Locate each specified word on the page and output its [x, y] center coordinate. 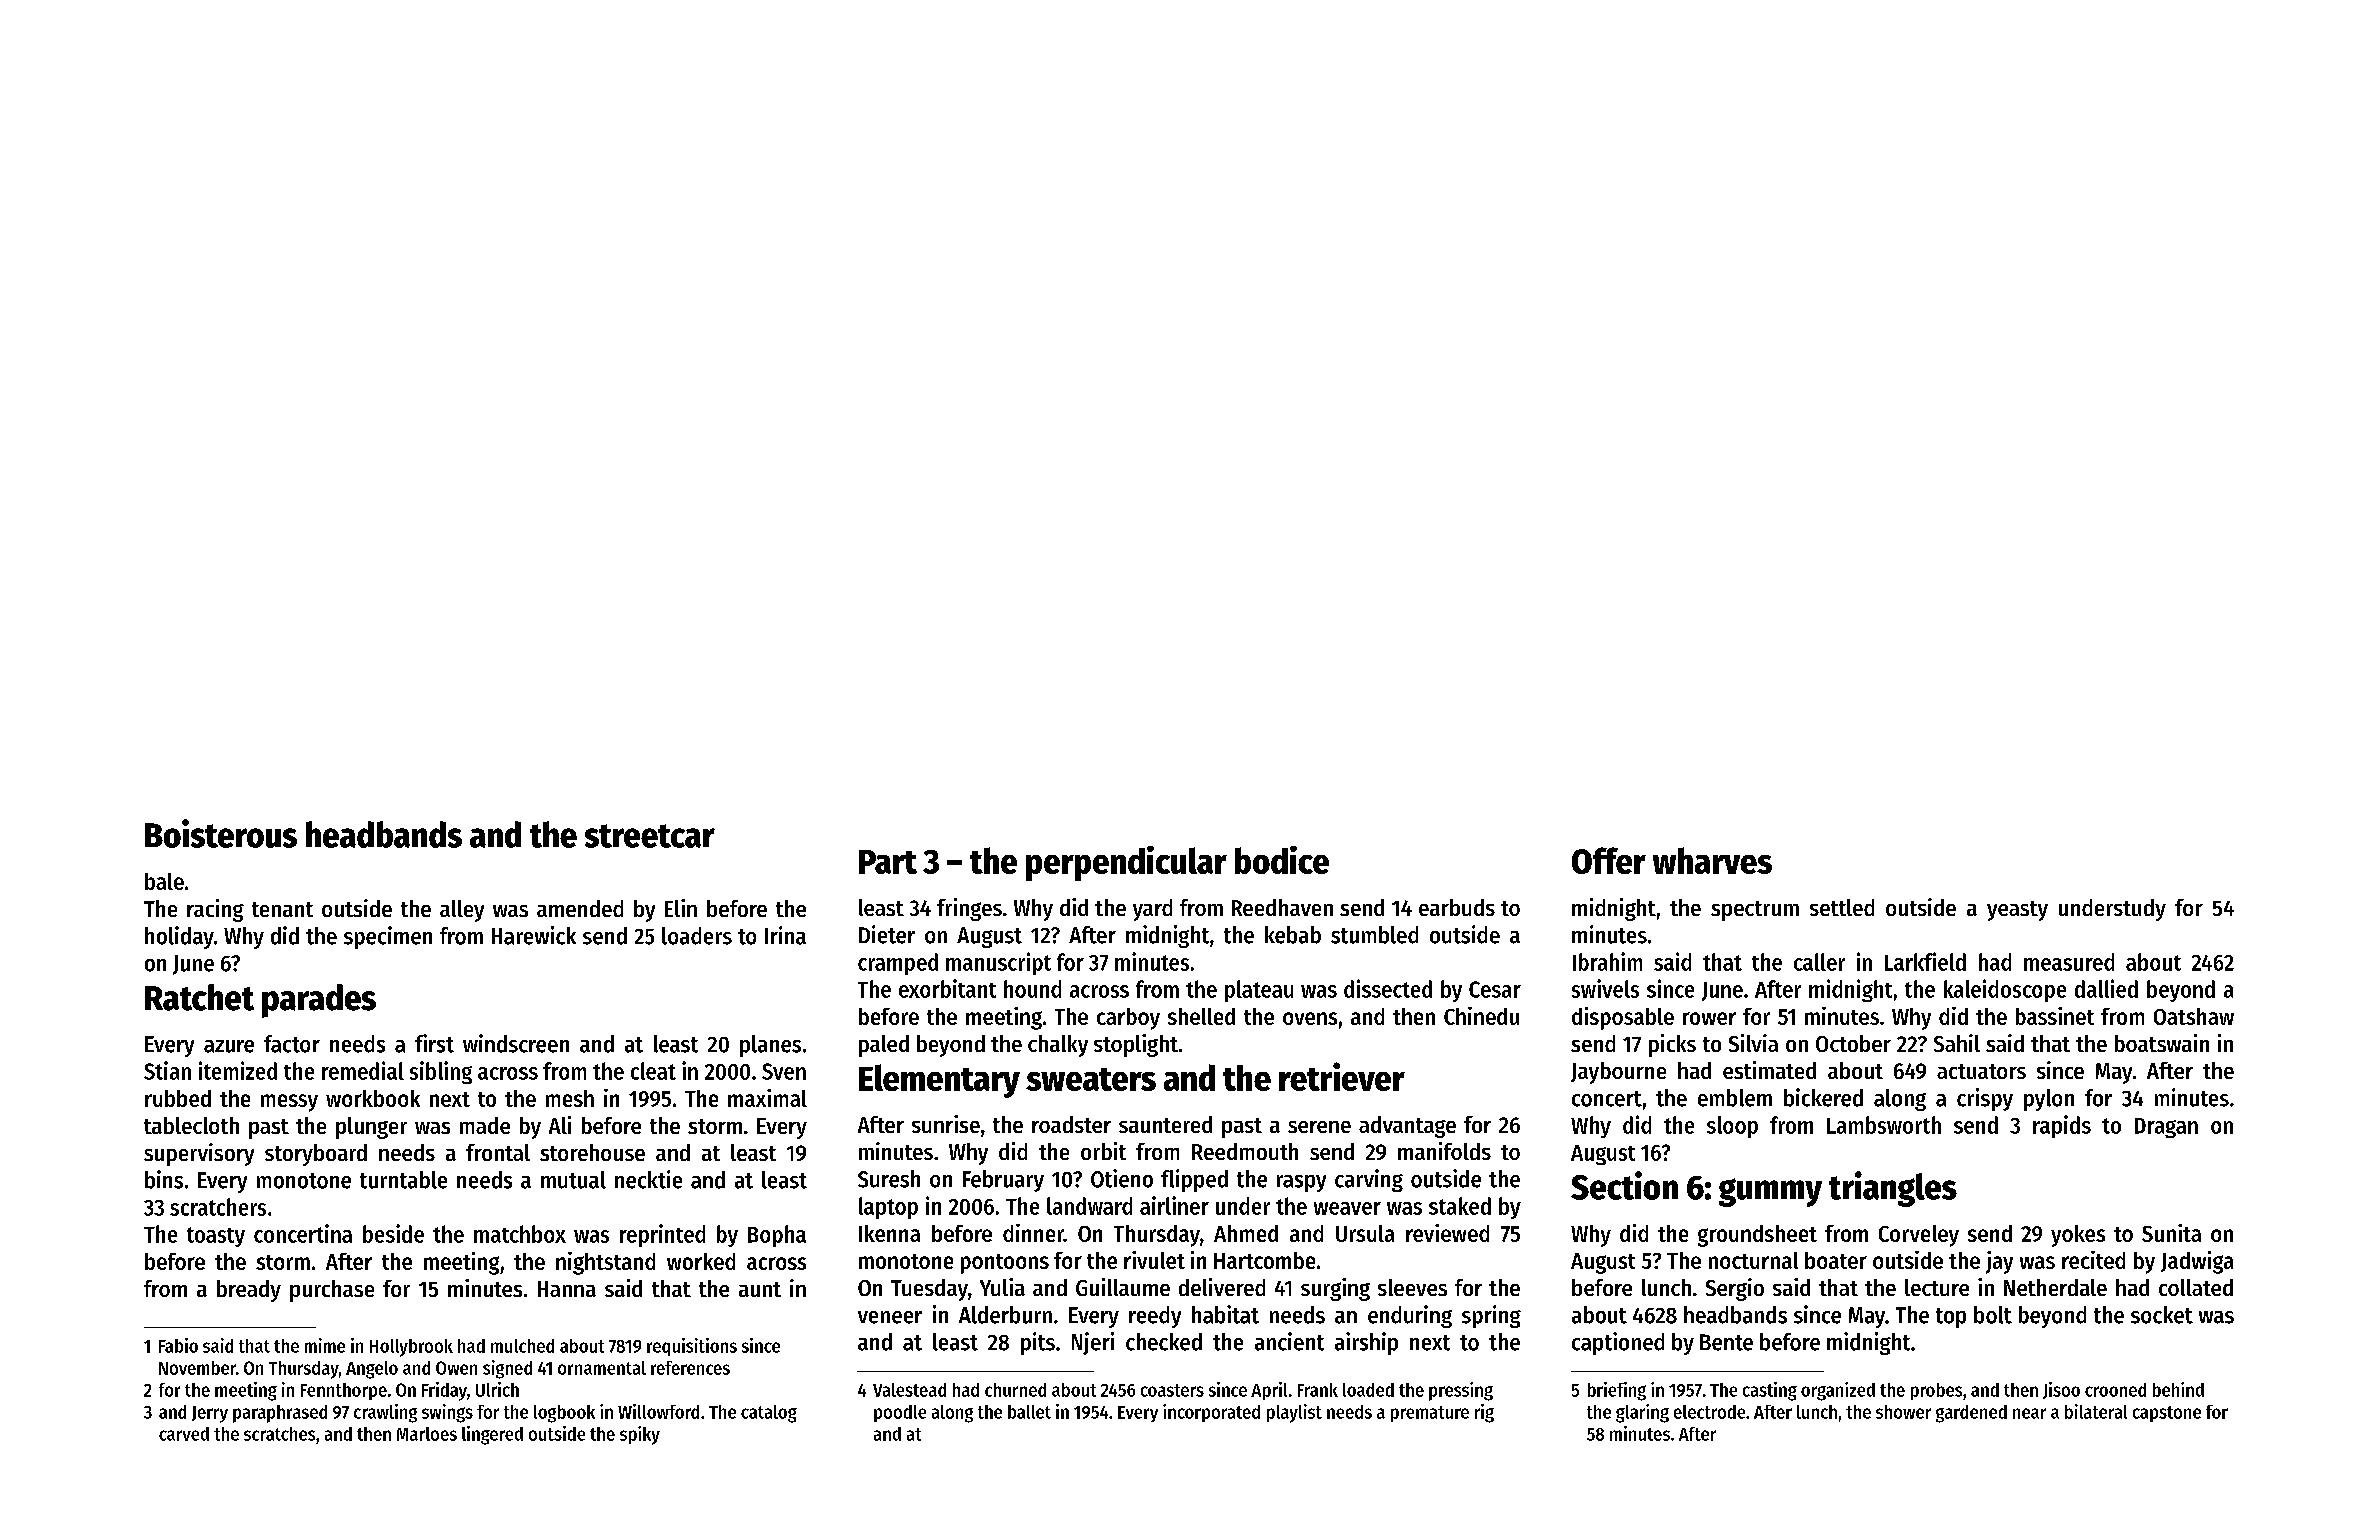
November [197, 1368]
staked [1460, 1206]
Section [1624, 1185]
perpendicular [1126, 863]
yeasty [2017, 911]
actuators [1981, 1071]
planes [770, 1046]
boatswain [2162, 1043]
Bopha [777, 1236]
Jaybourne [1618, 1073]
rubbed [178, 1098]
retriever [1342, 1076]
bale [164, 881]
